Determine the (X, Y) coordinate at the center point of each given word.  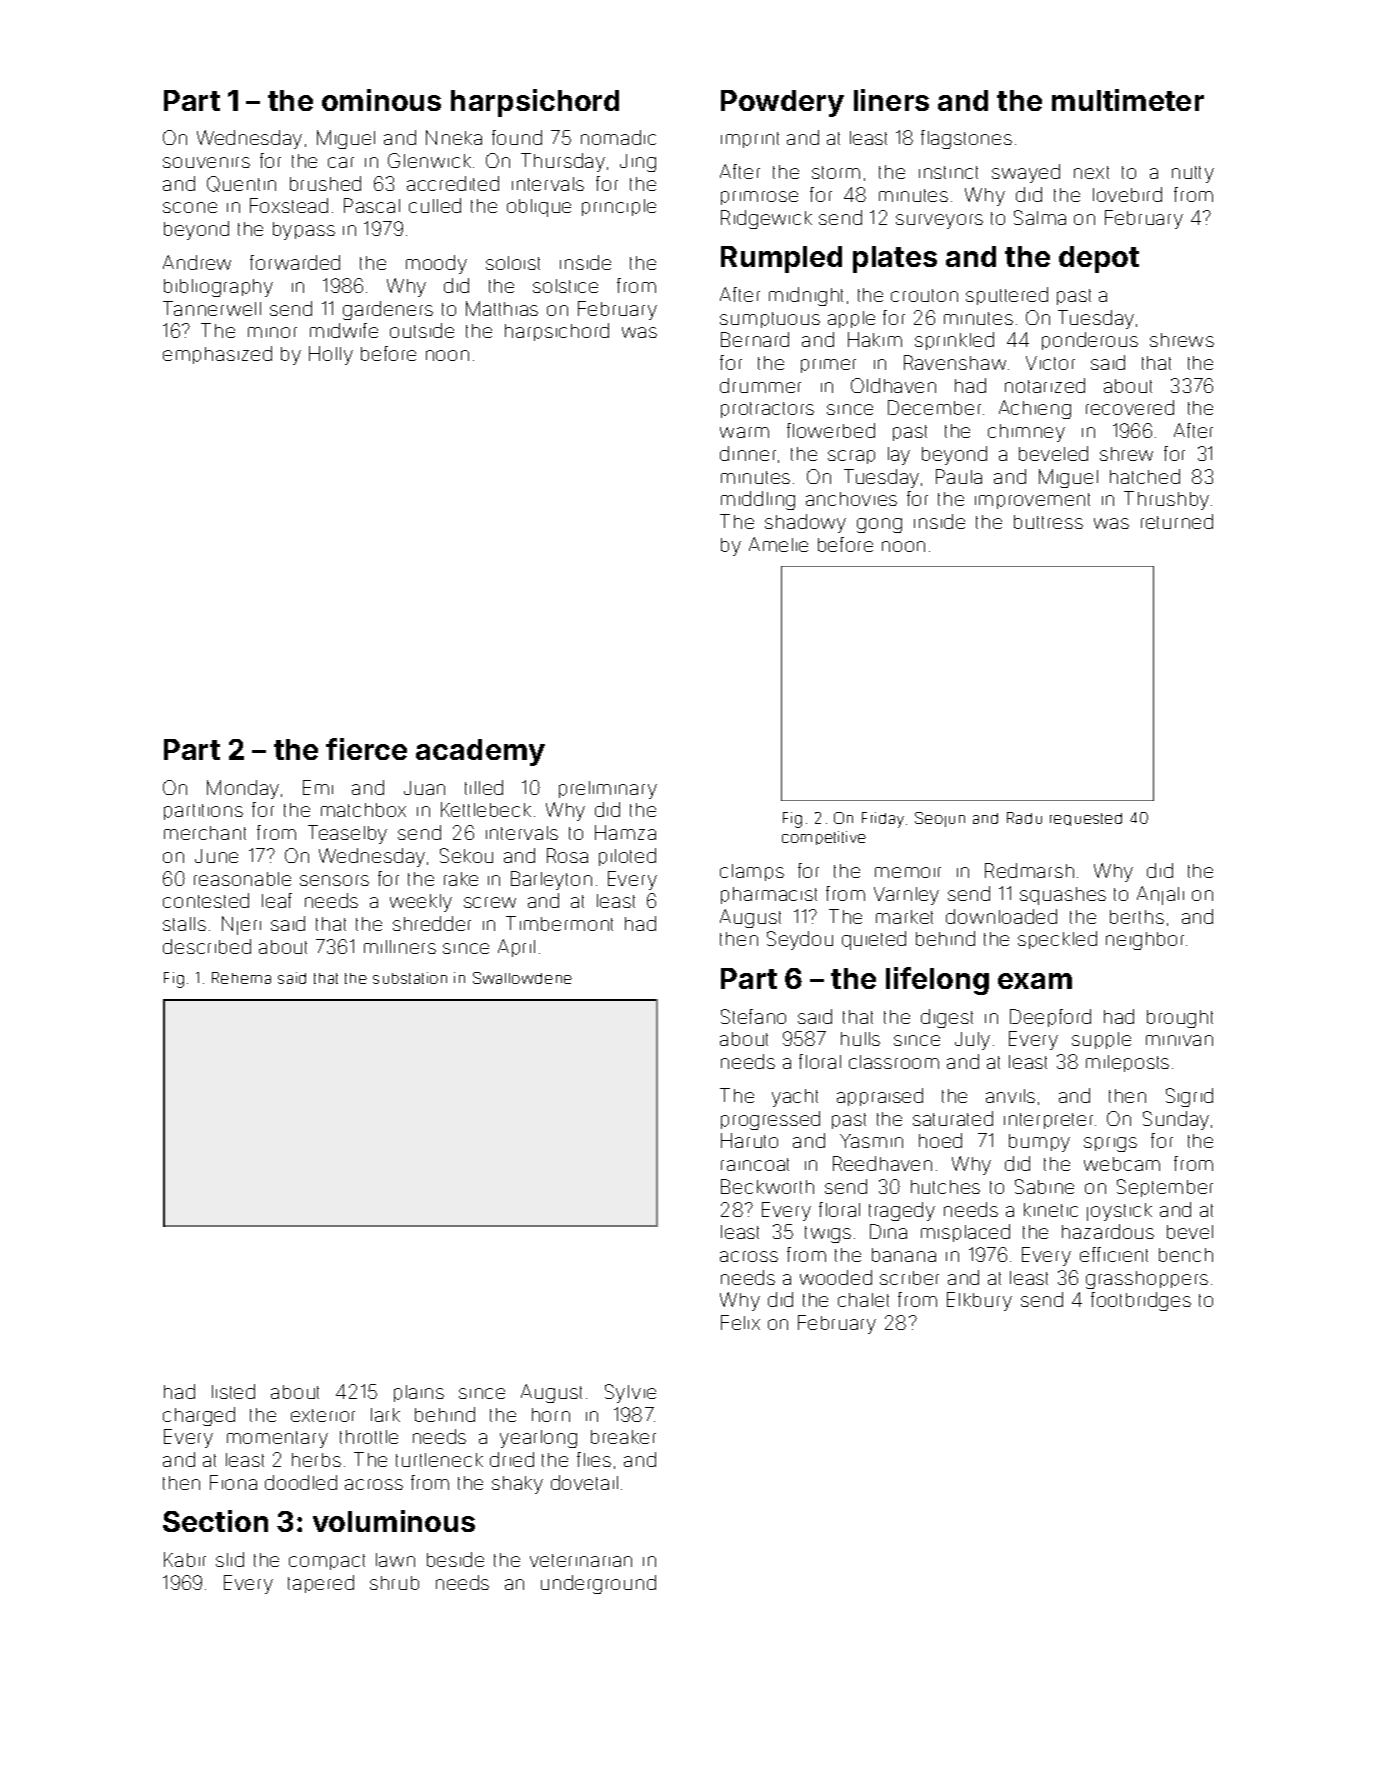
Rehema (241, 978)
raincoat (755, 1164)
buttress (1048, 522)
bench (1186, 1255)
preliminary (608, 790)
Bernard (755, 339)
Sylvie (630, 1393)
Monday (243, 789)
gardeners (388, 310)
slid (230, 1559)
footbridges (1141, 1301)
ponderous (1090, 341)
